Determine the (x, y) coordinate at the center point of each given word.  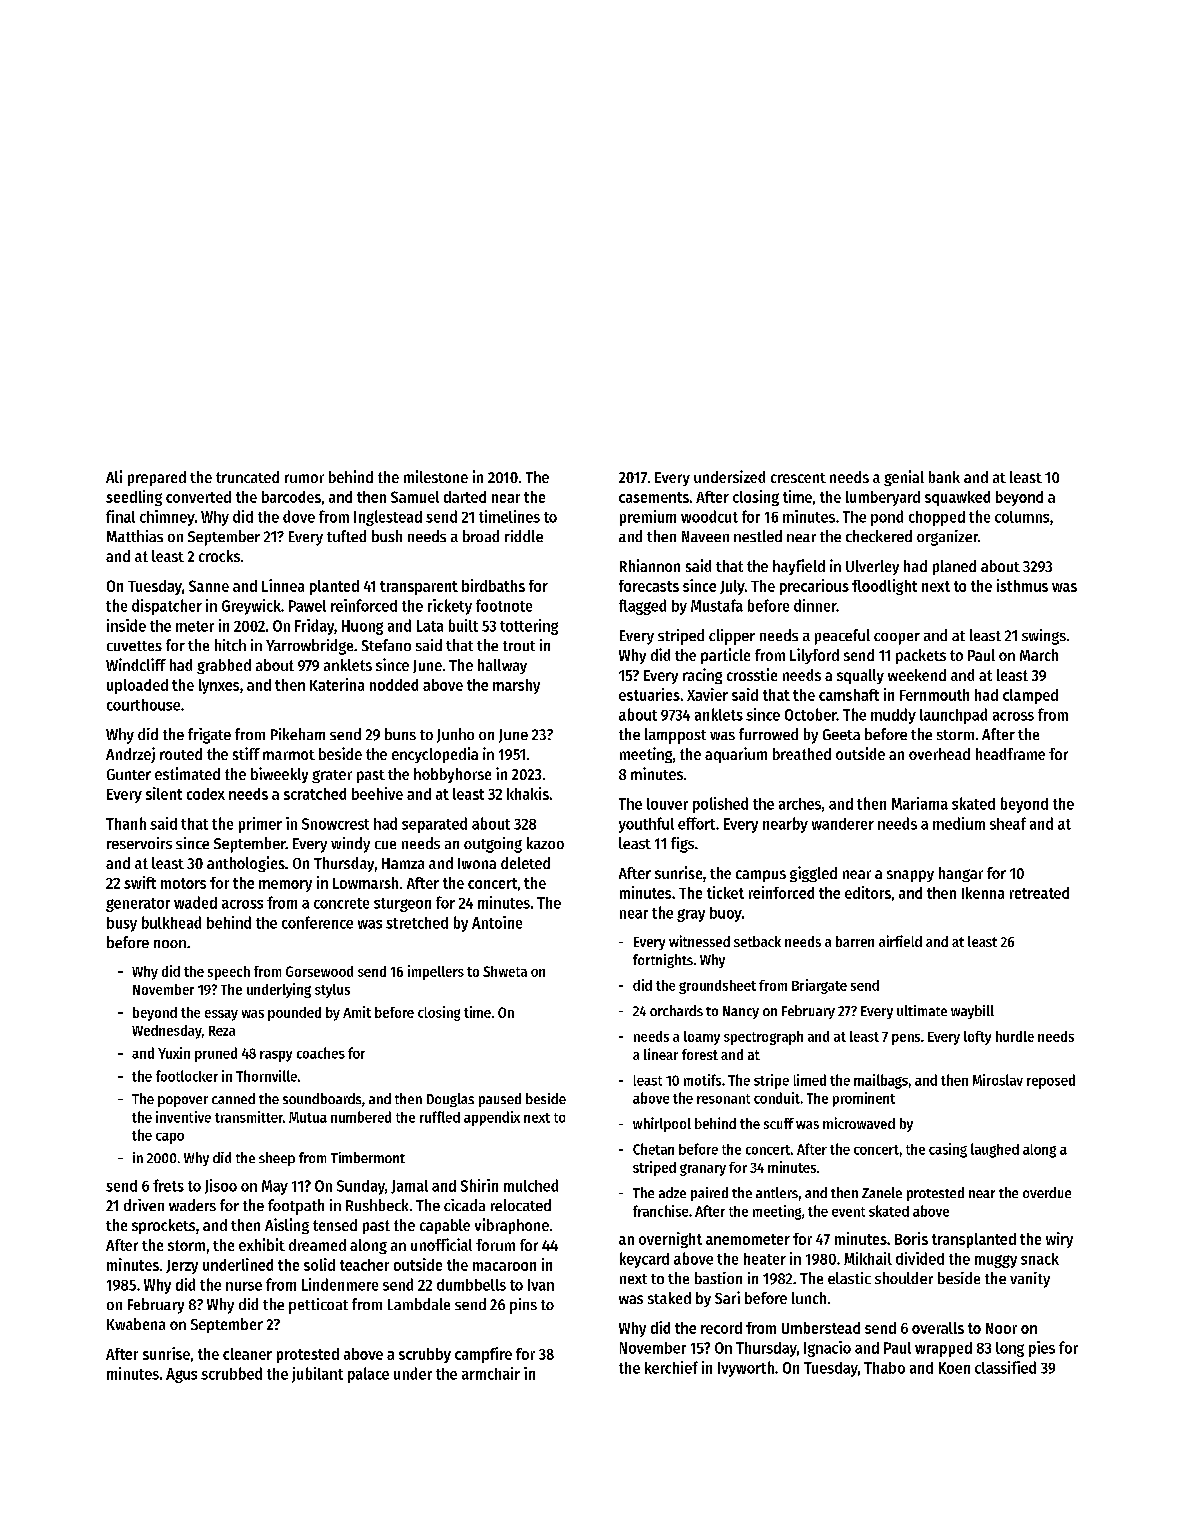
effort (696, 823)
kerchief (671, 1367)
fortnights (663, 961)
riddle (524, 536)
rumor (304, 478)
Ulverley (872, 567)
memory (285, 886)
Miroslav (998, 1080)
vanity (1030, 1280)
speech (229, 973)
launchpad (953, 716)
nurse (244, 1286)
